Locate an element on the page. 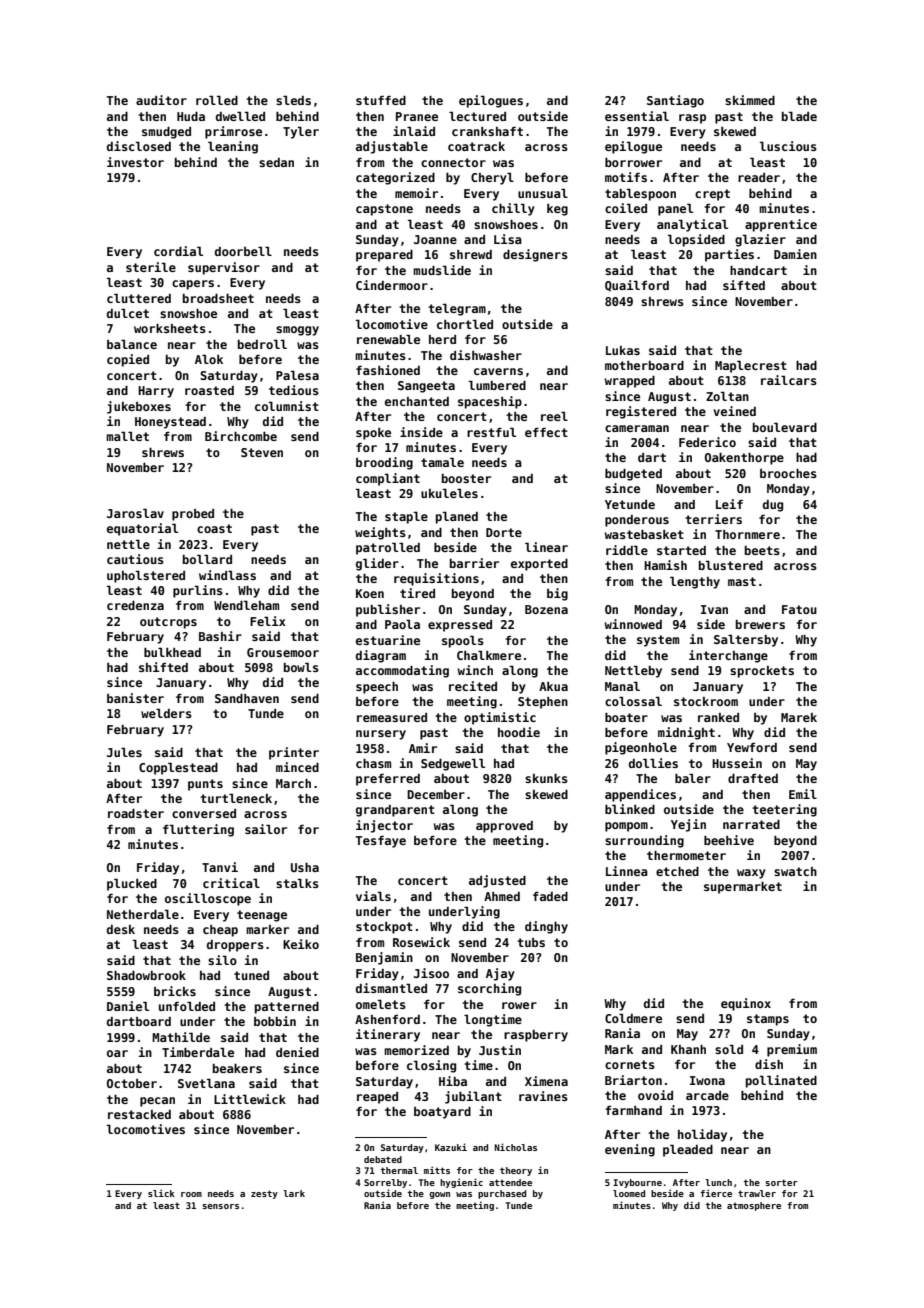  capstone is located at coordinates (384, 210).
